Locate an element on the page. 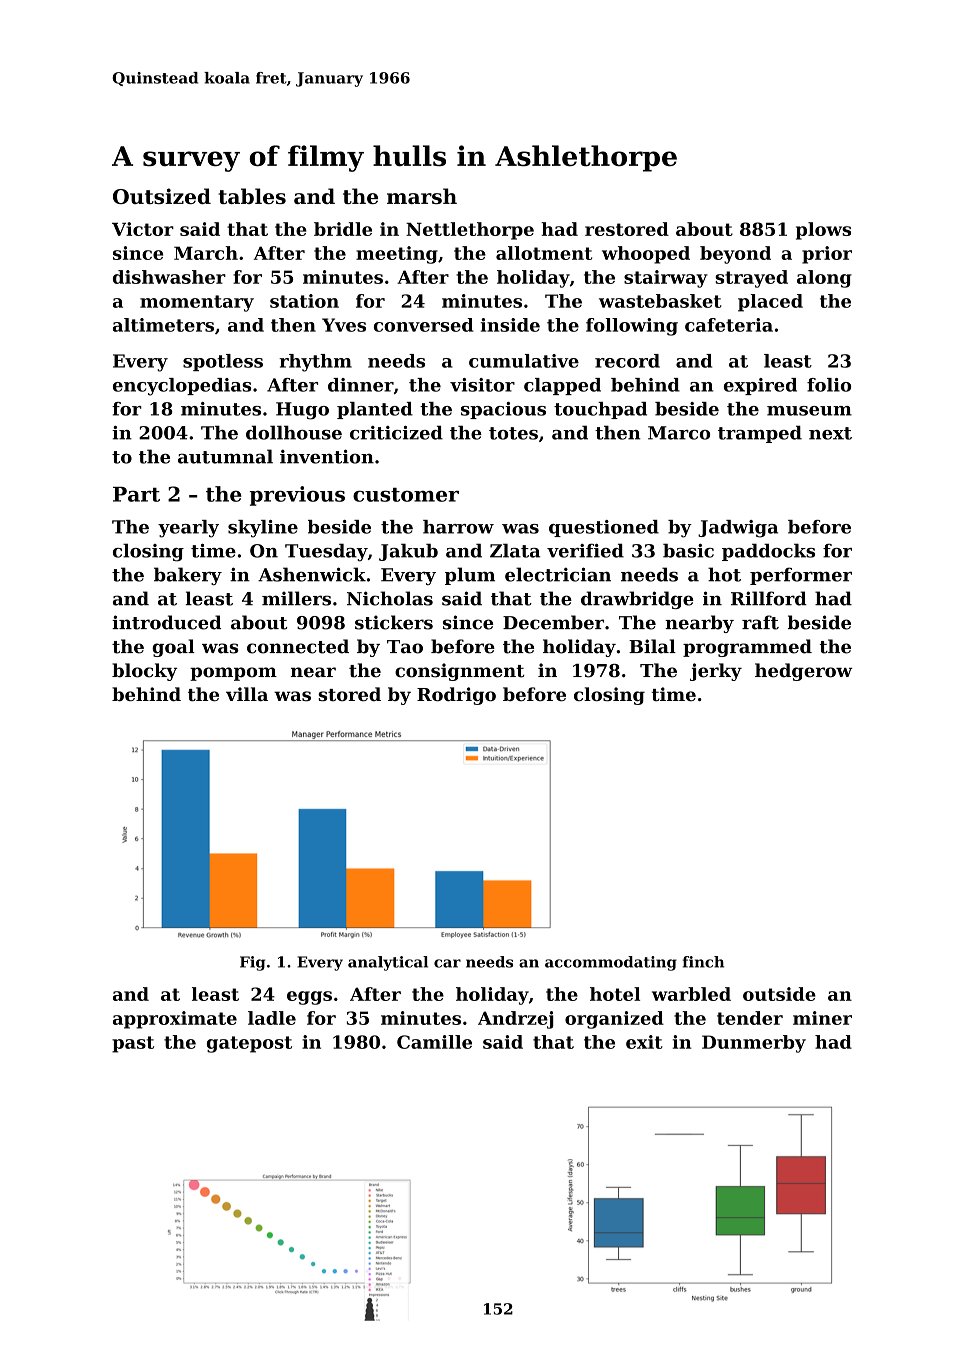 The width and height of the document is (964, 1369). car is located at coordinates (447, 963).
